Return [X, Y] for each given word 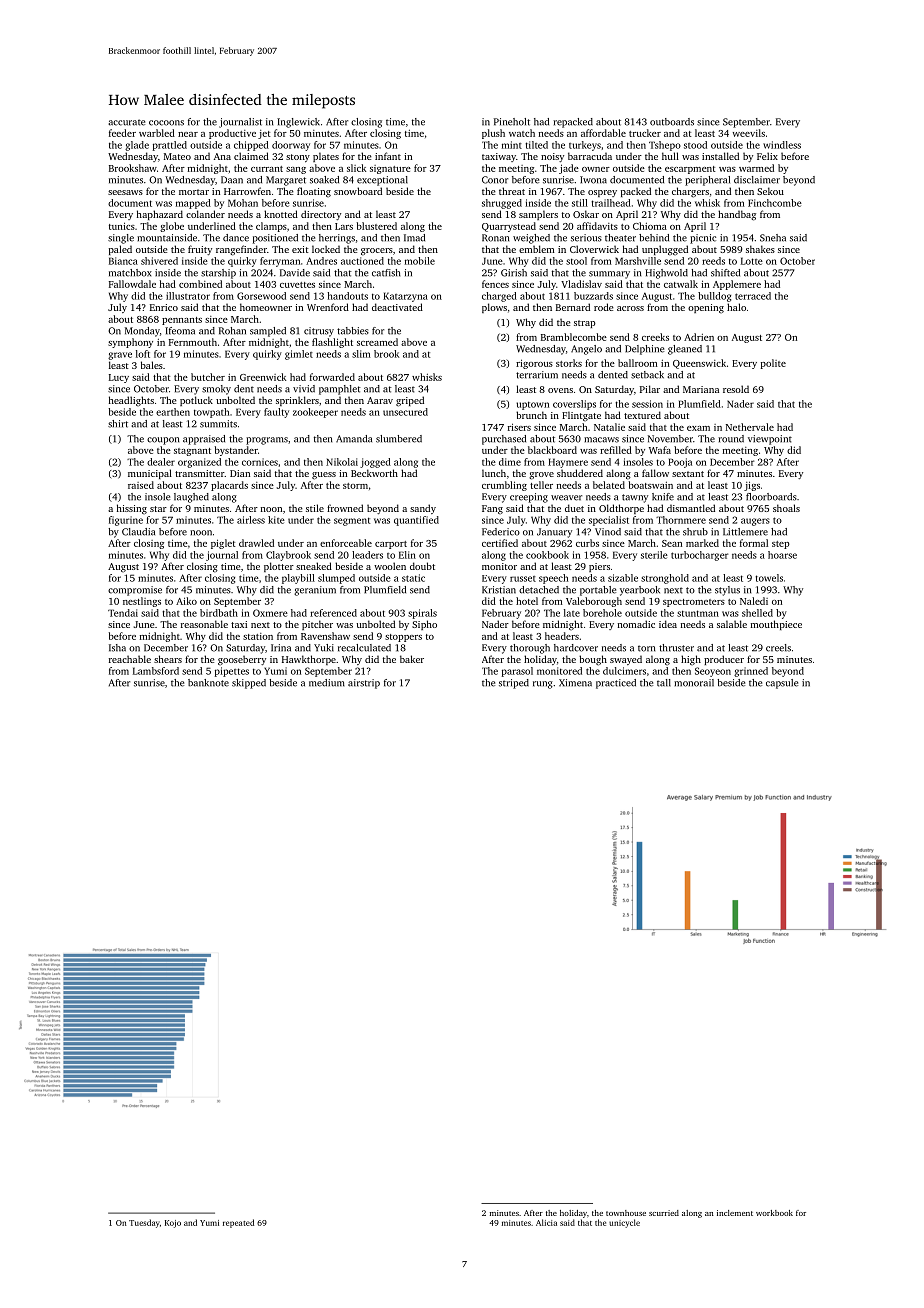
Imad [414, 238]
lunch [494, 473]
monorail [694, 683]
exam [698, 428]
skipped [249, 684]
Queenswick [699, 364]
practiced [616, 684]
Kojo [173, 1224]
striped [514, 684]
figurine [126, 521]
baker [412, 659]
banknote [208, 683]
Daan [232, 180]
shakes [760, 249]
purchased [504, 440]
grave [120, 356]
